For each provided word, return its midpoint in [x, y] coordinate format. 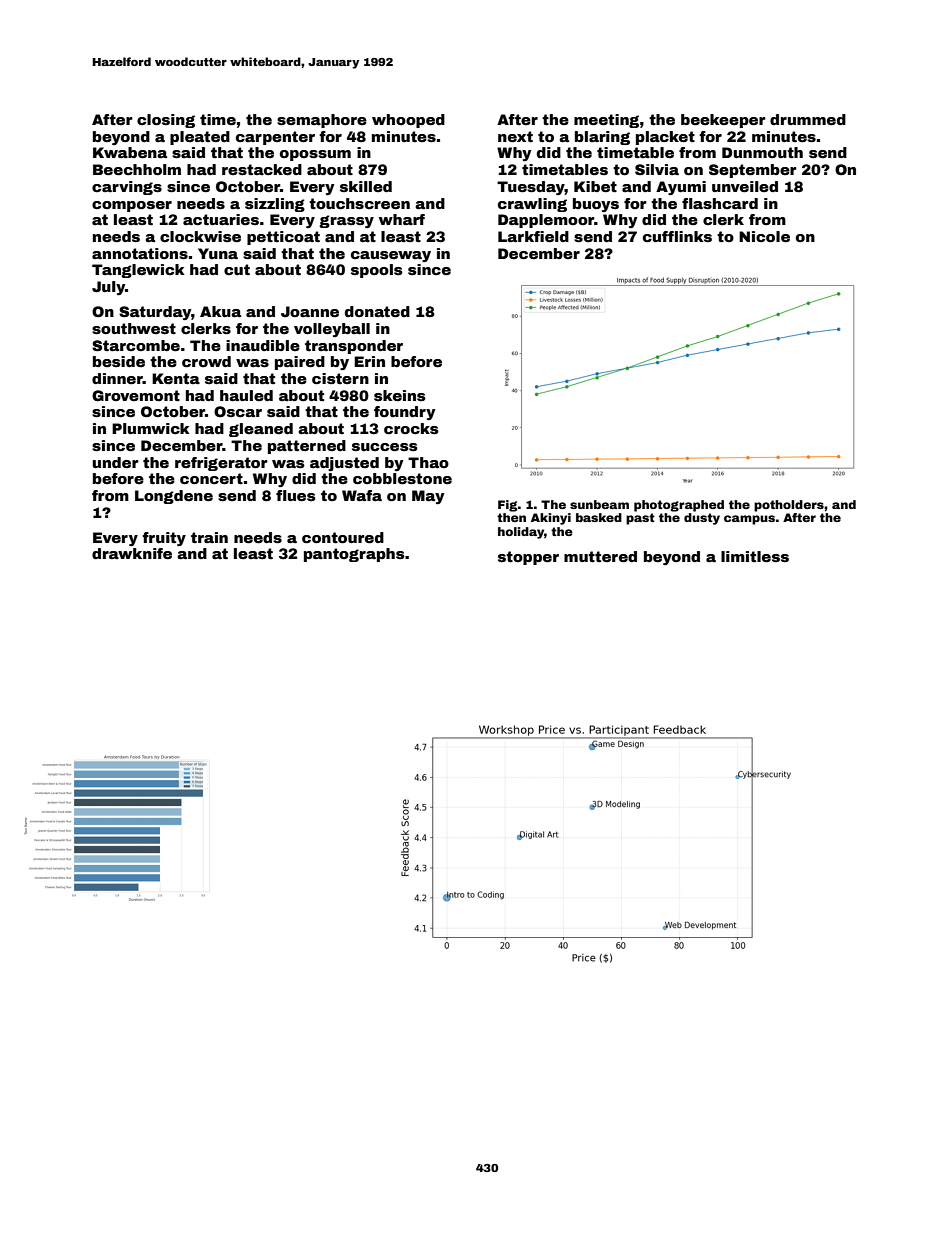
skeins [400, 395]
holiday [521, 533]
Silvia [657, 169]
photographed [679, 506]
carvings [127, 188]
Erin [369, 361]
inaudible [263, 345]
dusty [702, 519]
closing [166, 121]
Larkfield [533, 236]
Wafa [362, 495]
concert [211, 478]
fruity [164, 539]
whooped [408, 121]
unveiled [745, 186]
